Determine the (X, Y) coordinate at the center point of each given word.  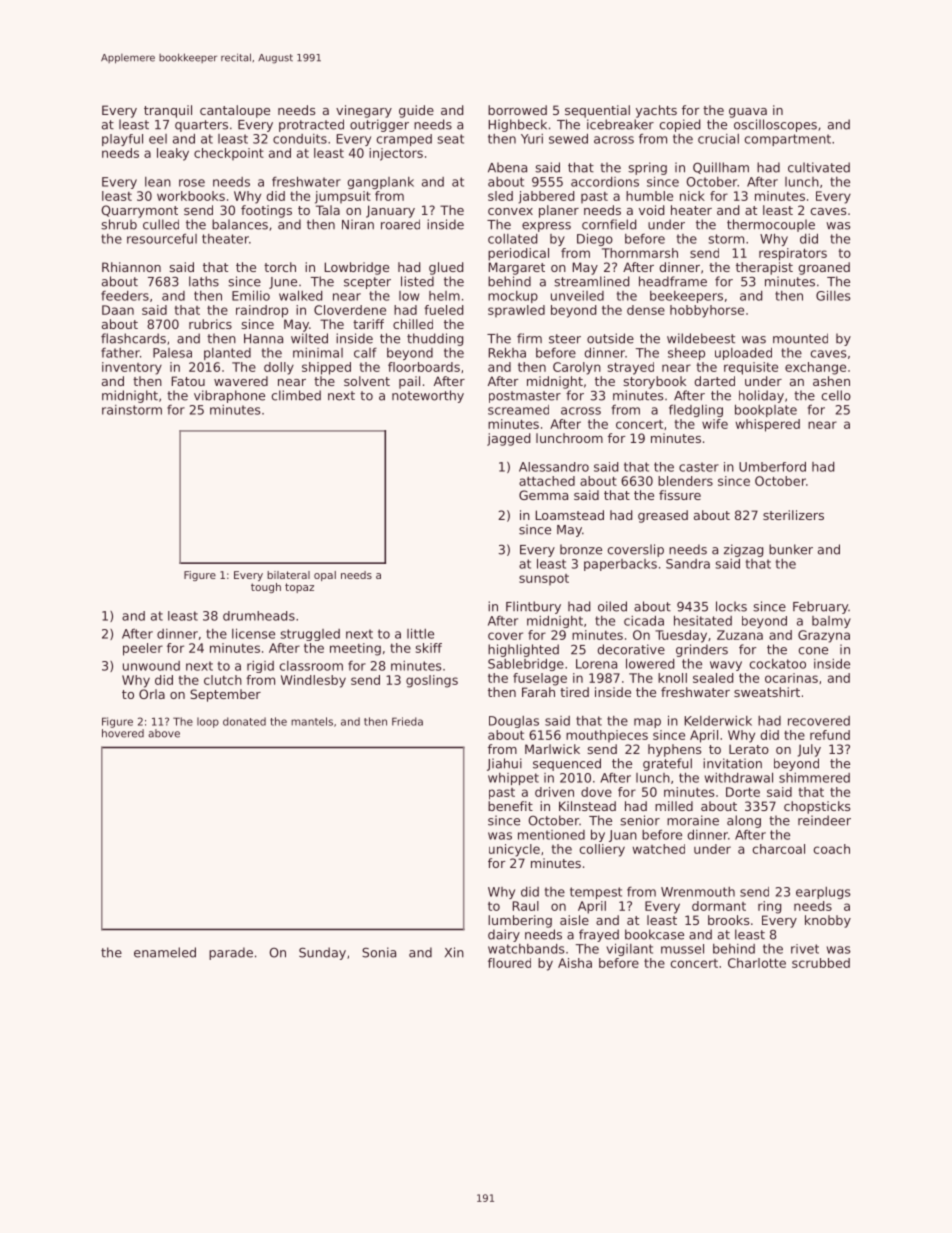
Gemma (543, 495)
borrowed (517, 110)
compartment (788, 140)
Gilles (833, 295)
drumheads (259, 616)
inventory (132, 368)
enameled (165, 952)
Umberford (772, 466)
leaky (173, 154)
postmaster (525, 397)
